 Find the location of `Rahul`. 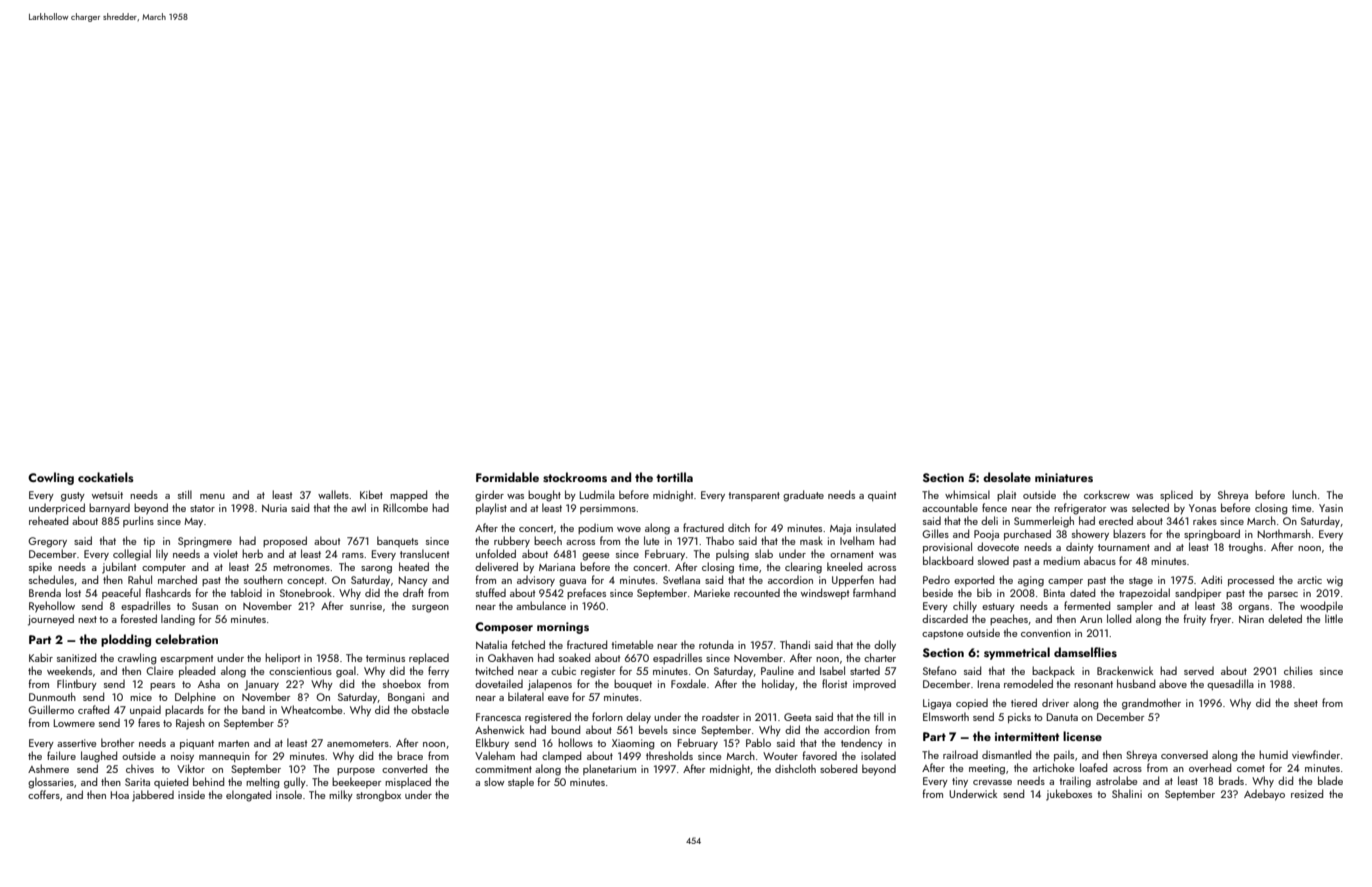

Rahul is located at coordinates (140, 579).
